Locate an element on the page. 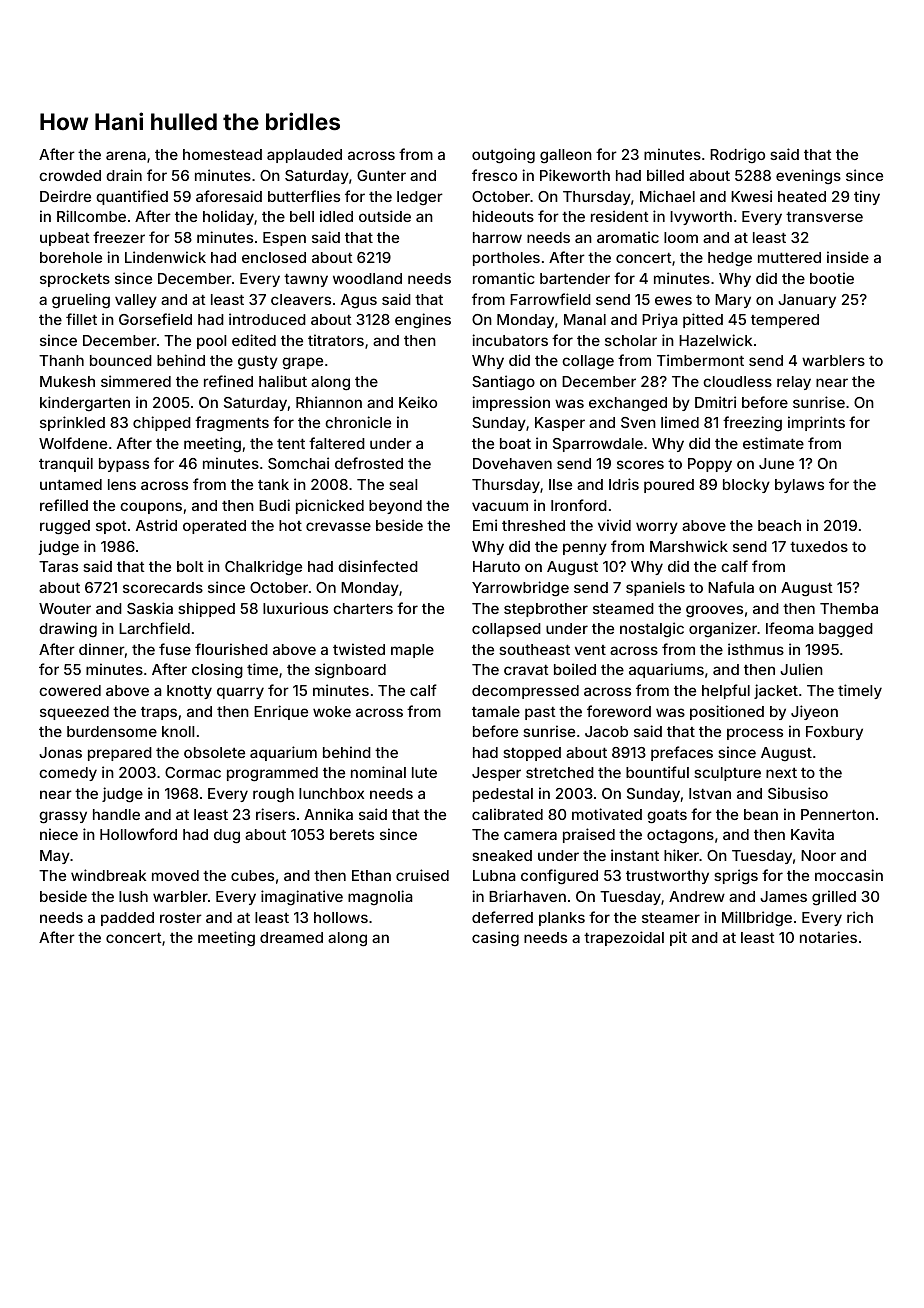  crowded is located at coordinates (70, 175).
